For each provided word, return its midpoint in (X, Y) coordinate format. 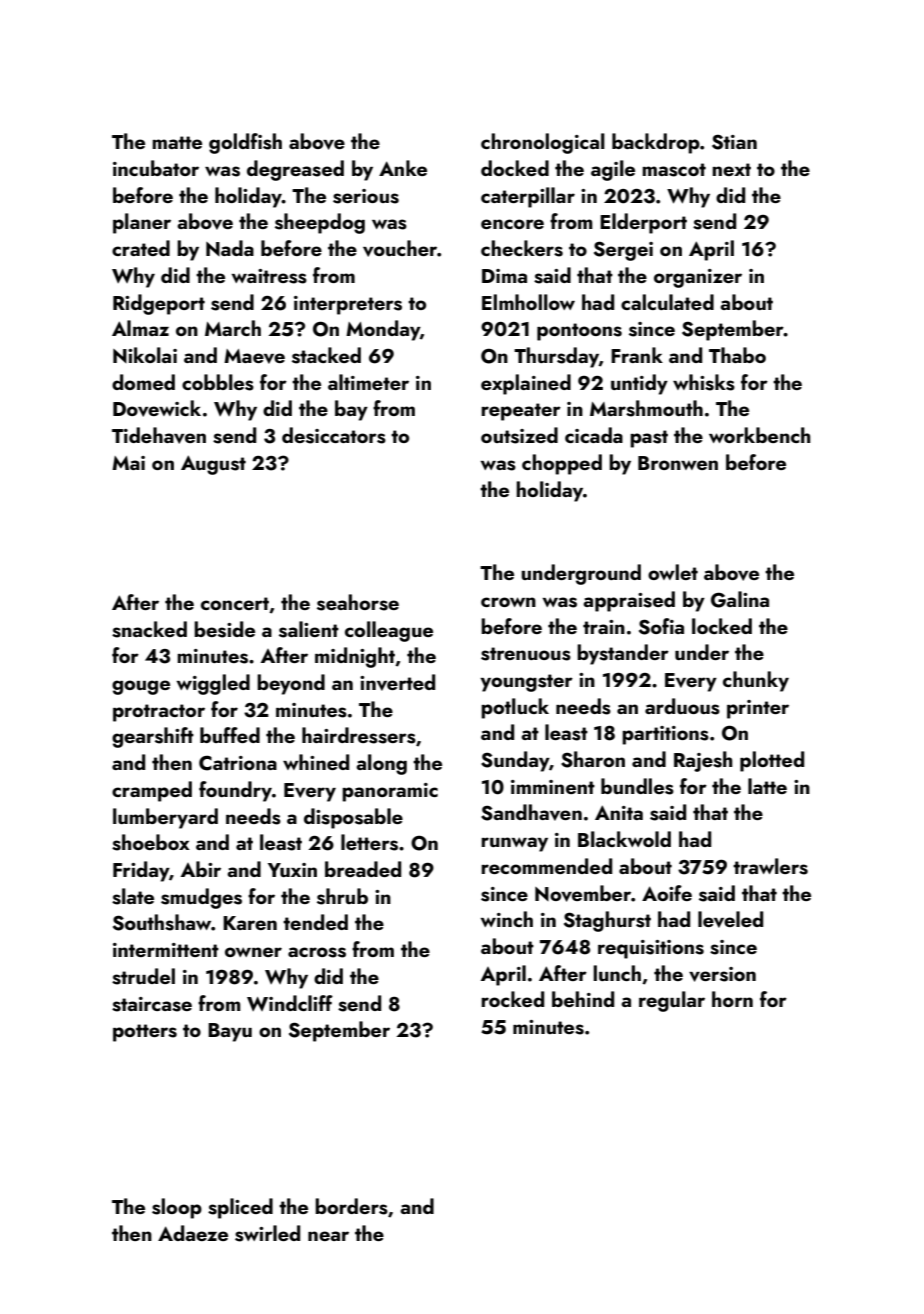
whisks (704, 382)
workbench (759, 435)
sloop (177, 1208)
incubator (156, 168)
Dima (504, 276)
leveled (730, 919)
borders (351, 1206)
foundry (235, 791)
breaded (363, 869)
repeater (521, 412)
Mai (128, 463)
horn (732, 999)
